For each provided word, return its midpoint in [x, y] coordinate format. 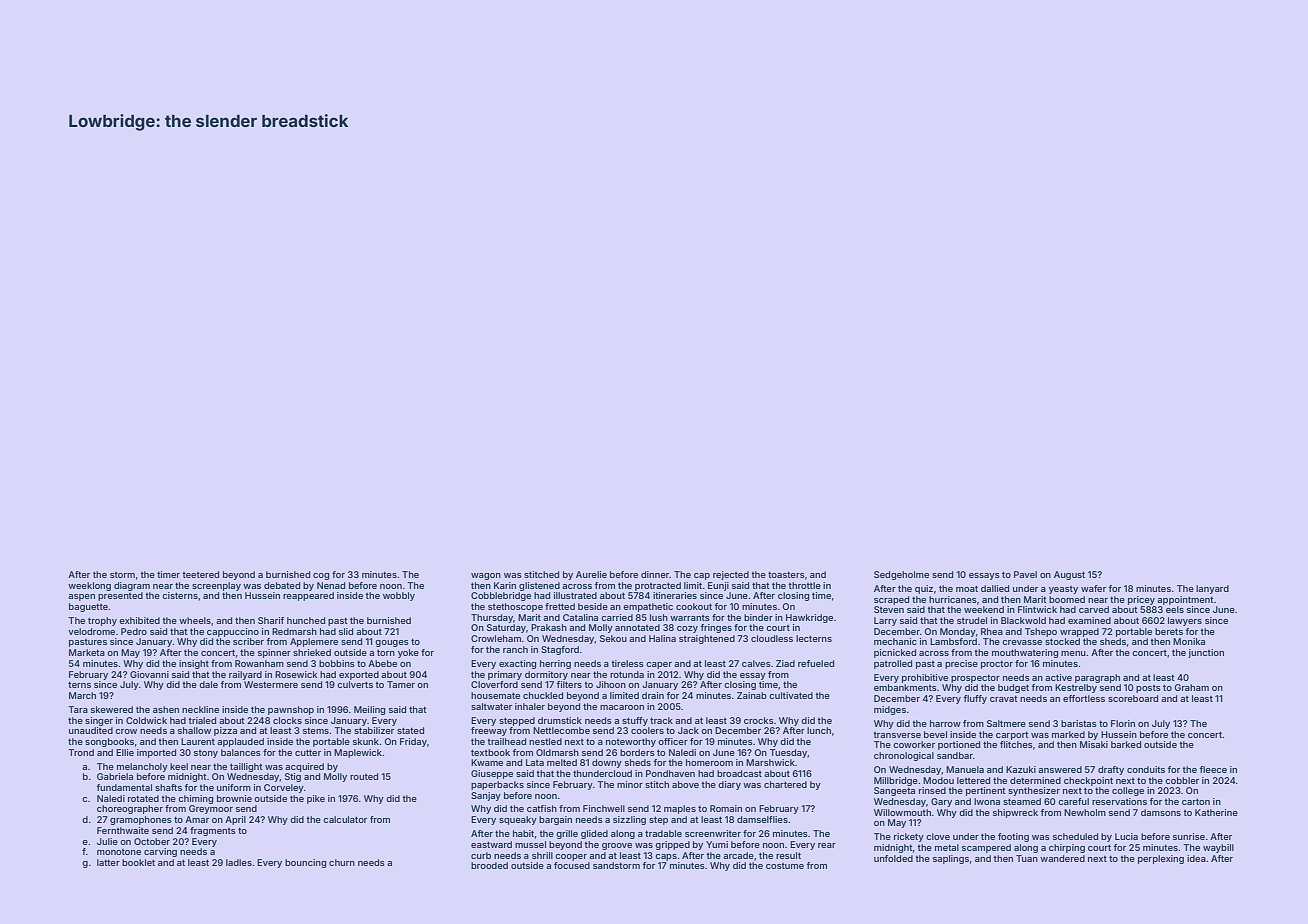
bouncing [305, 863]
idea [1196, 858]
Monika [1189, 641]
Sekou [613, 638]
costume [785, 866]
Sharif [271, 620]
